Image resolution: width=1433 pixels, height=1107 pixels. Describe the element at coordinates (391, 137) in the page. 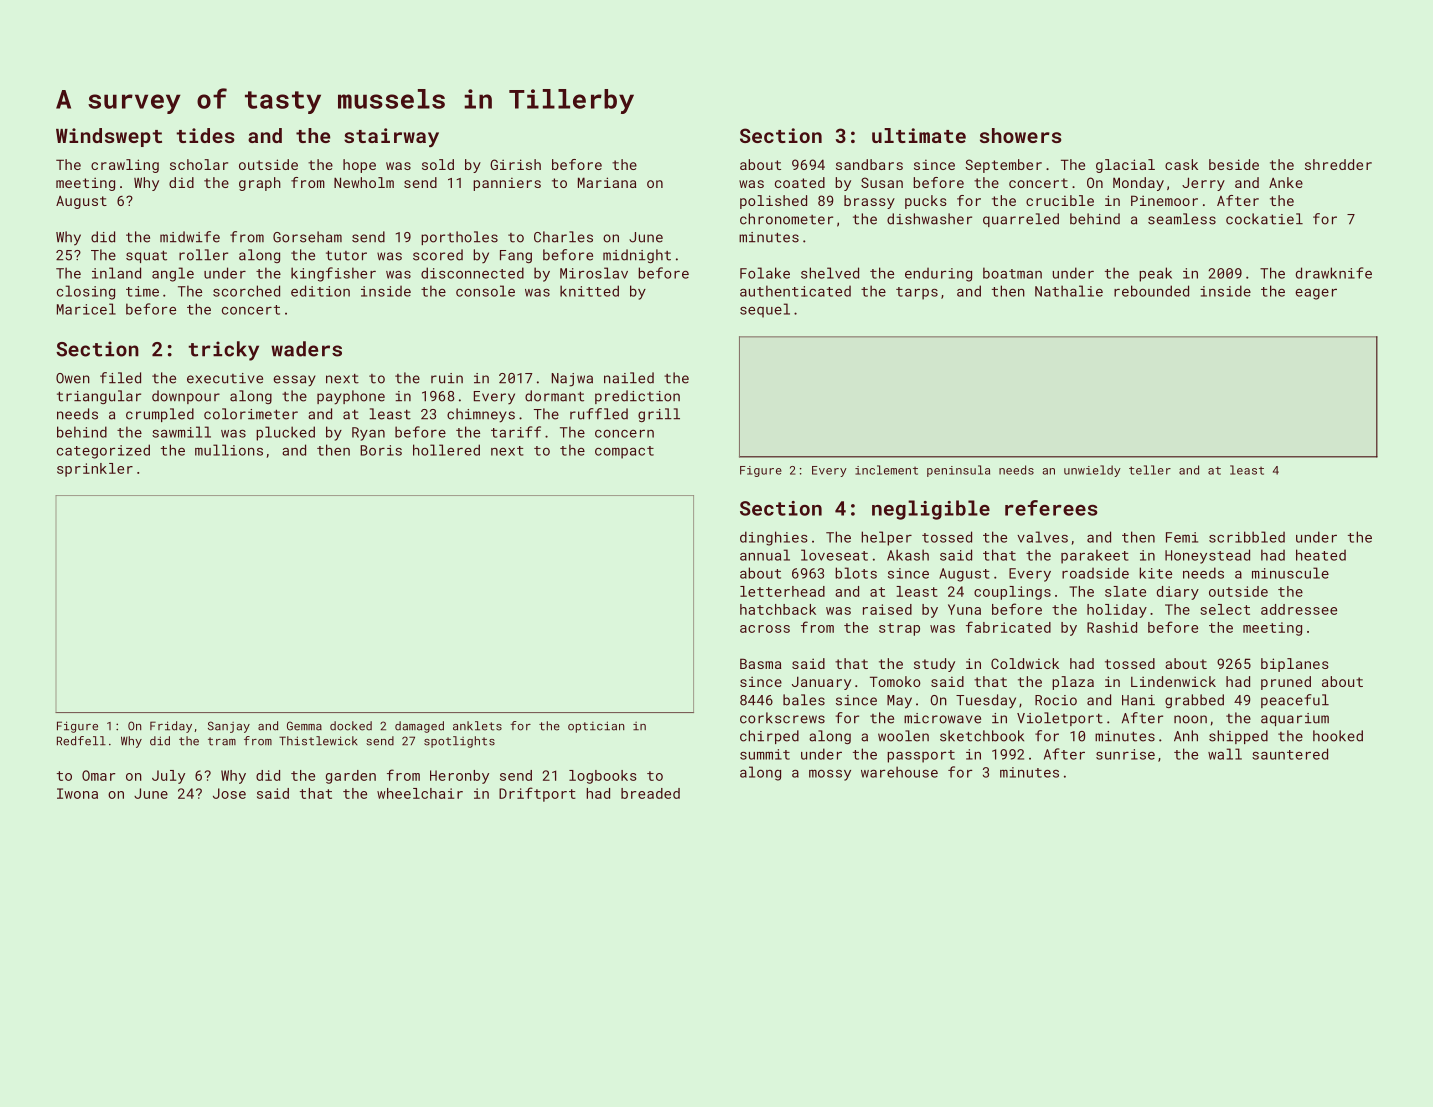

I see `stairway` at that location.
